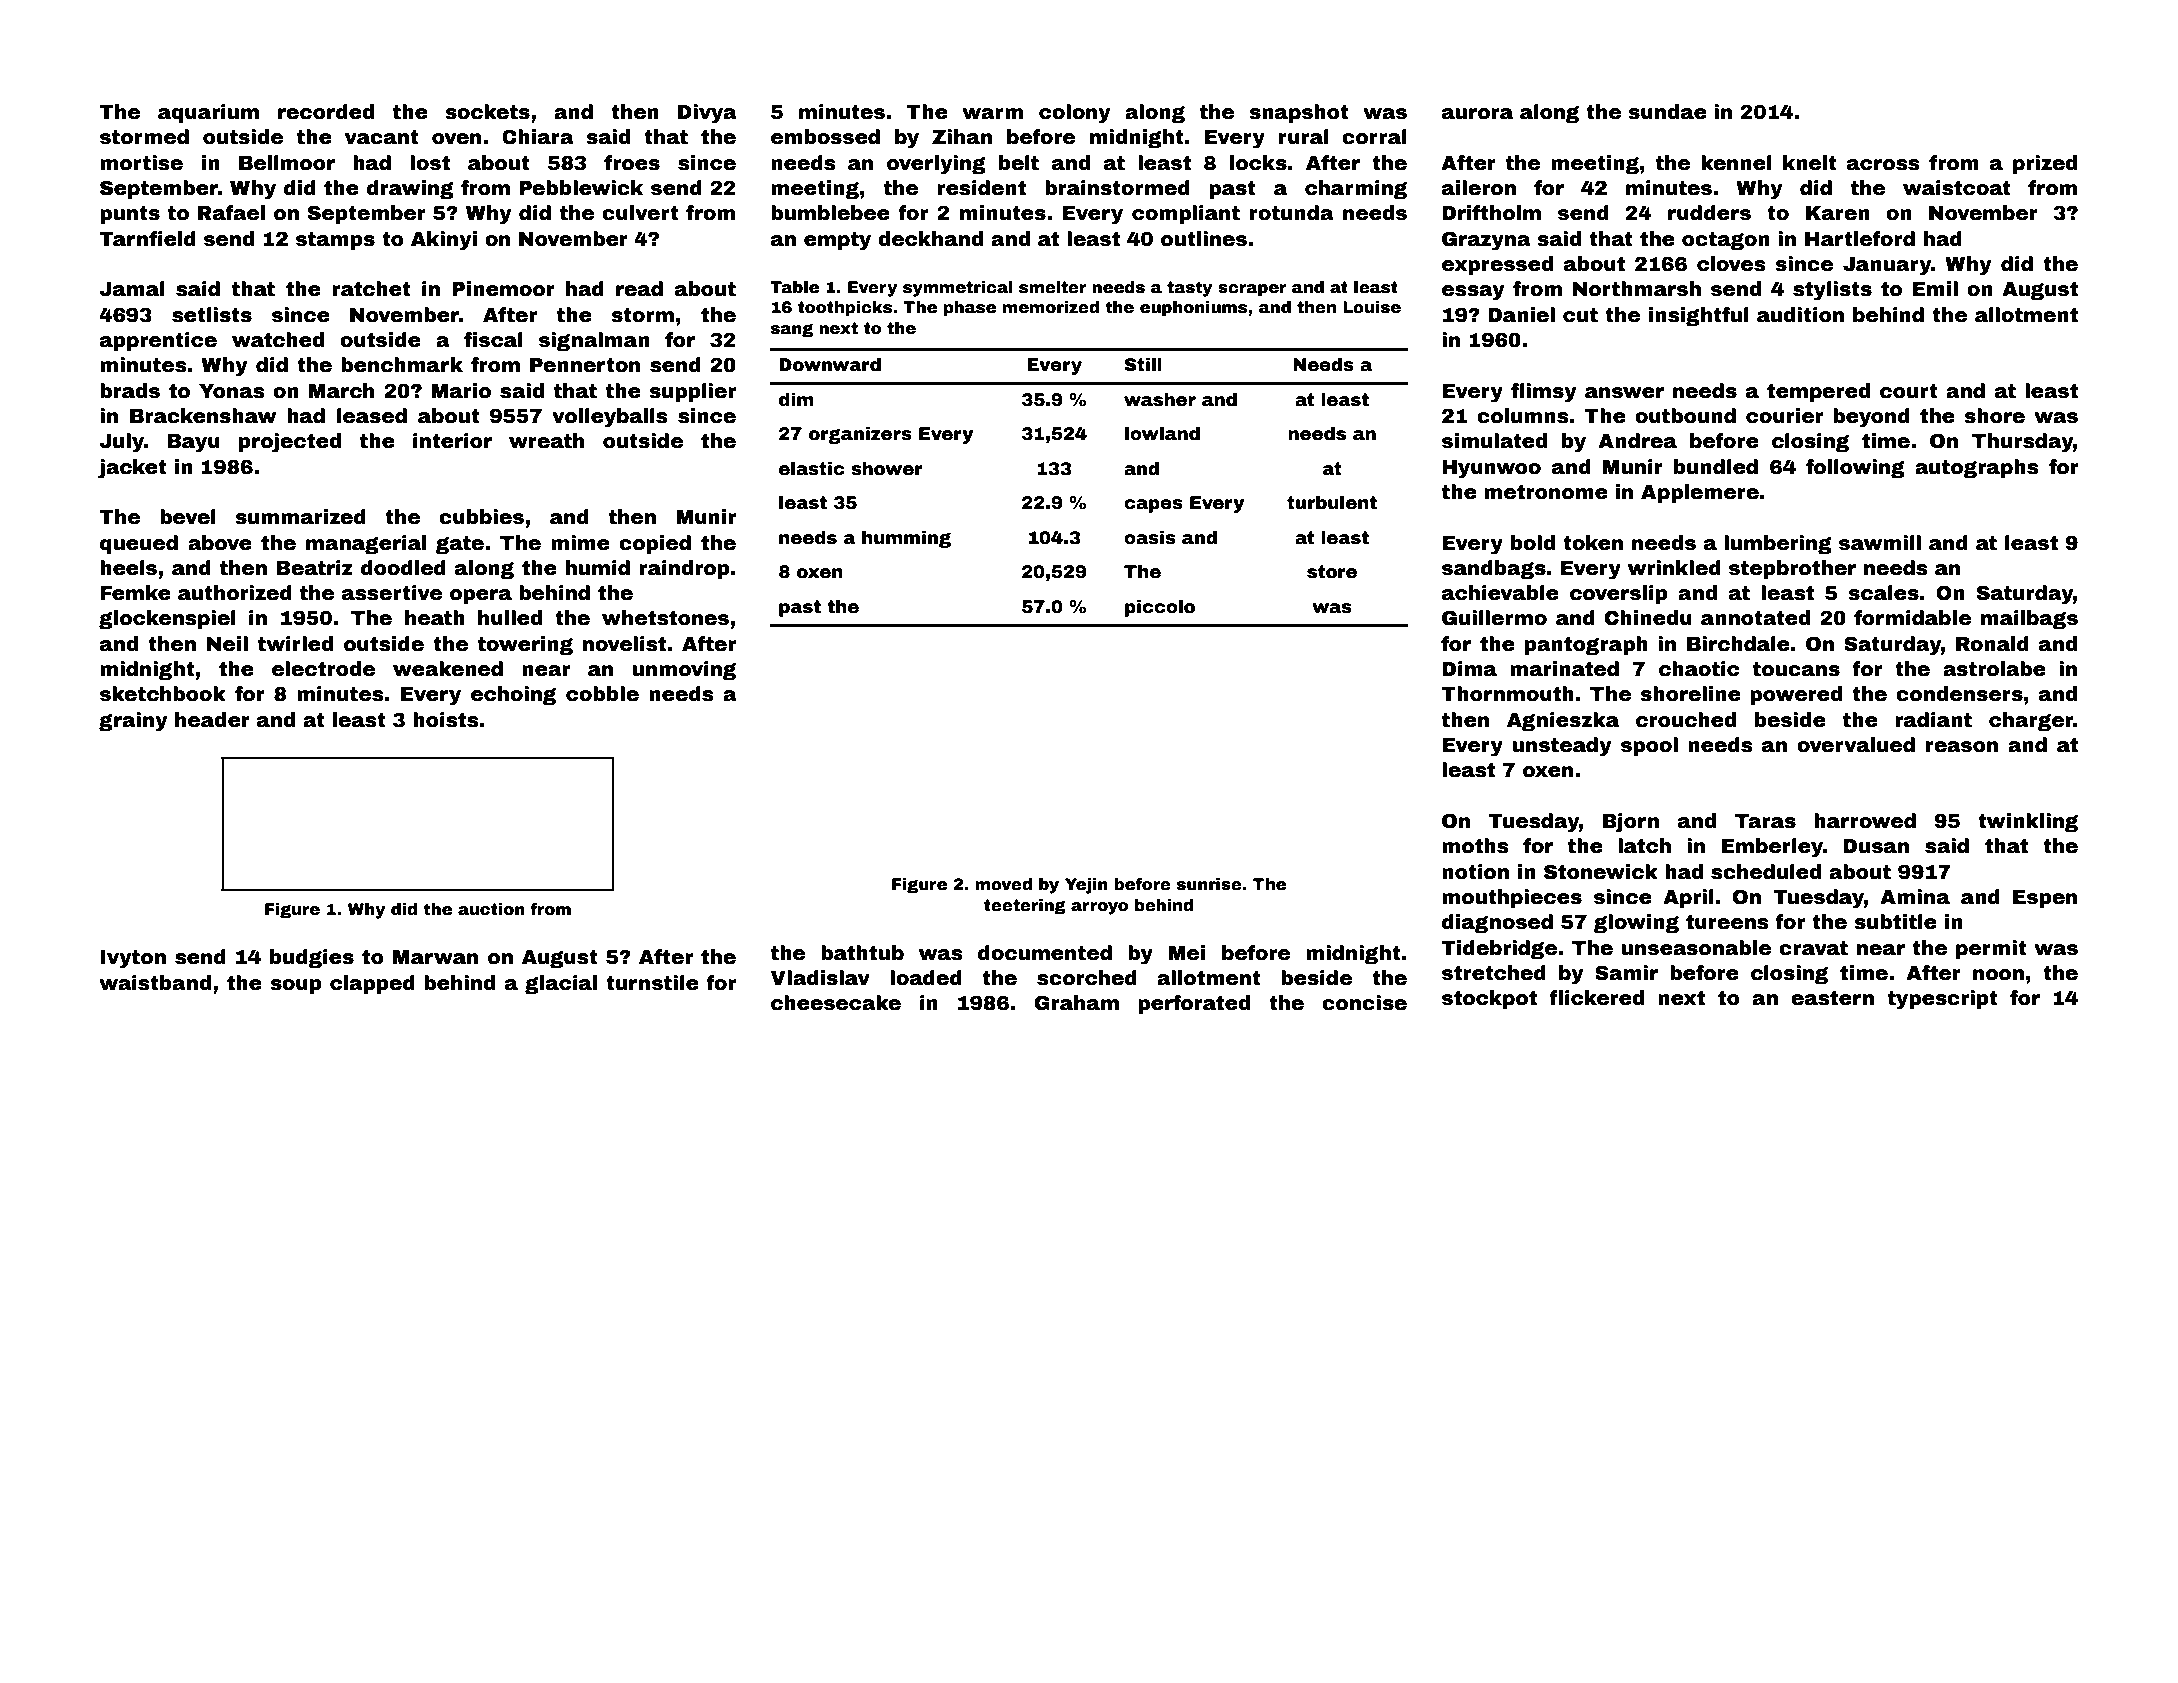 The width and height of the document is (2178, 1683). I want to click on sundae, so click(1667, 112).
